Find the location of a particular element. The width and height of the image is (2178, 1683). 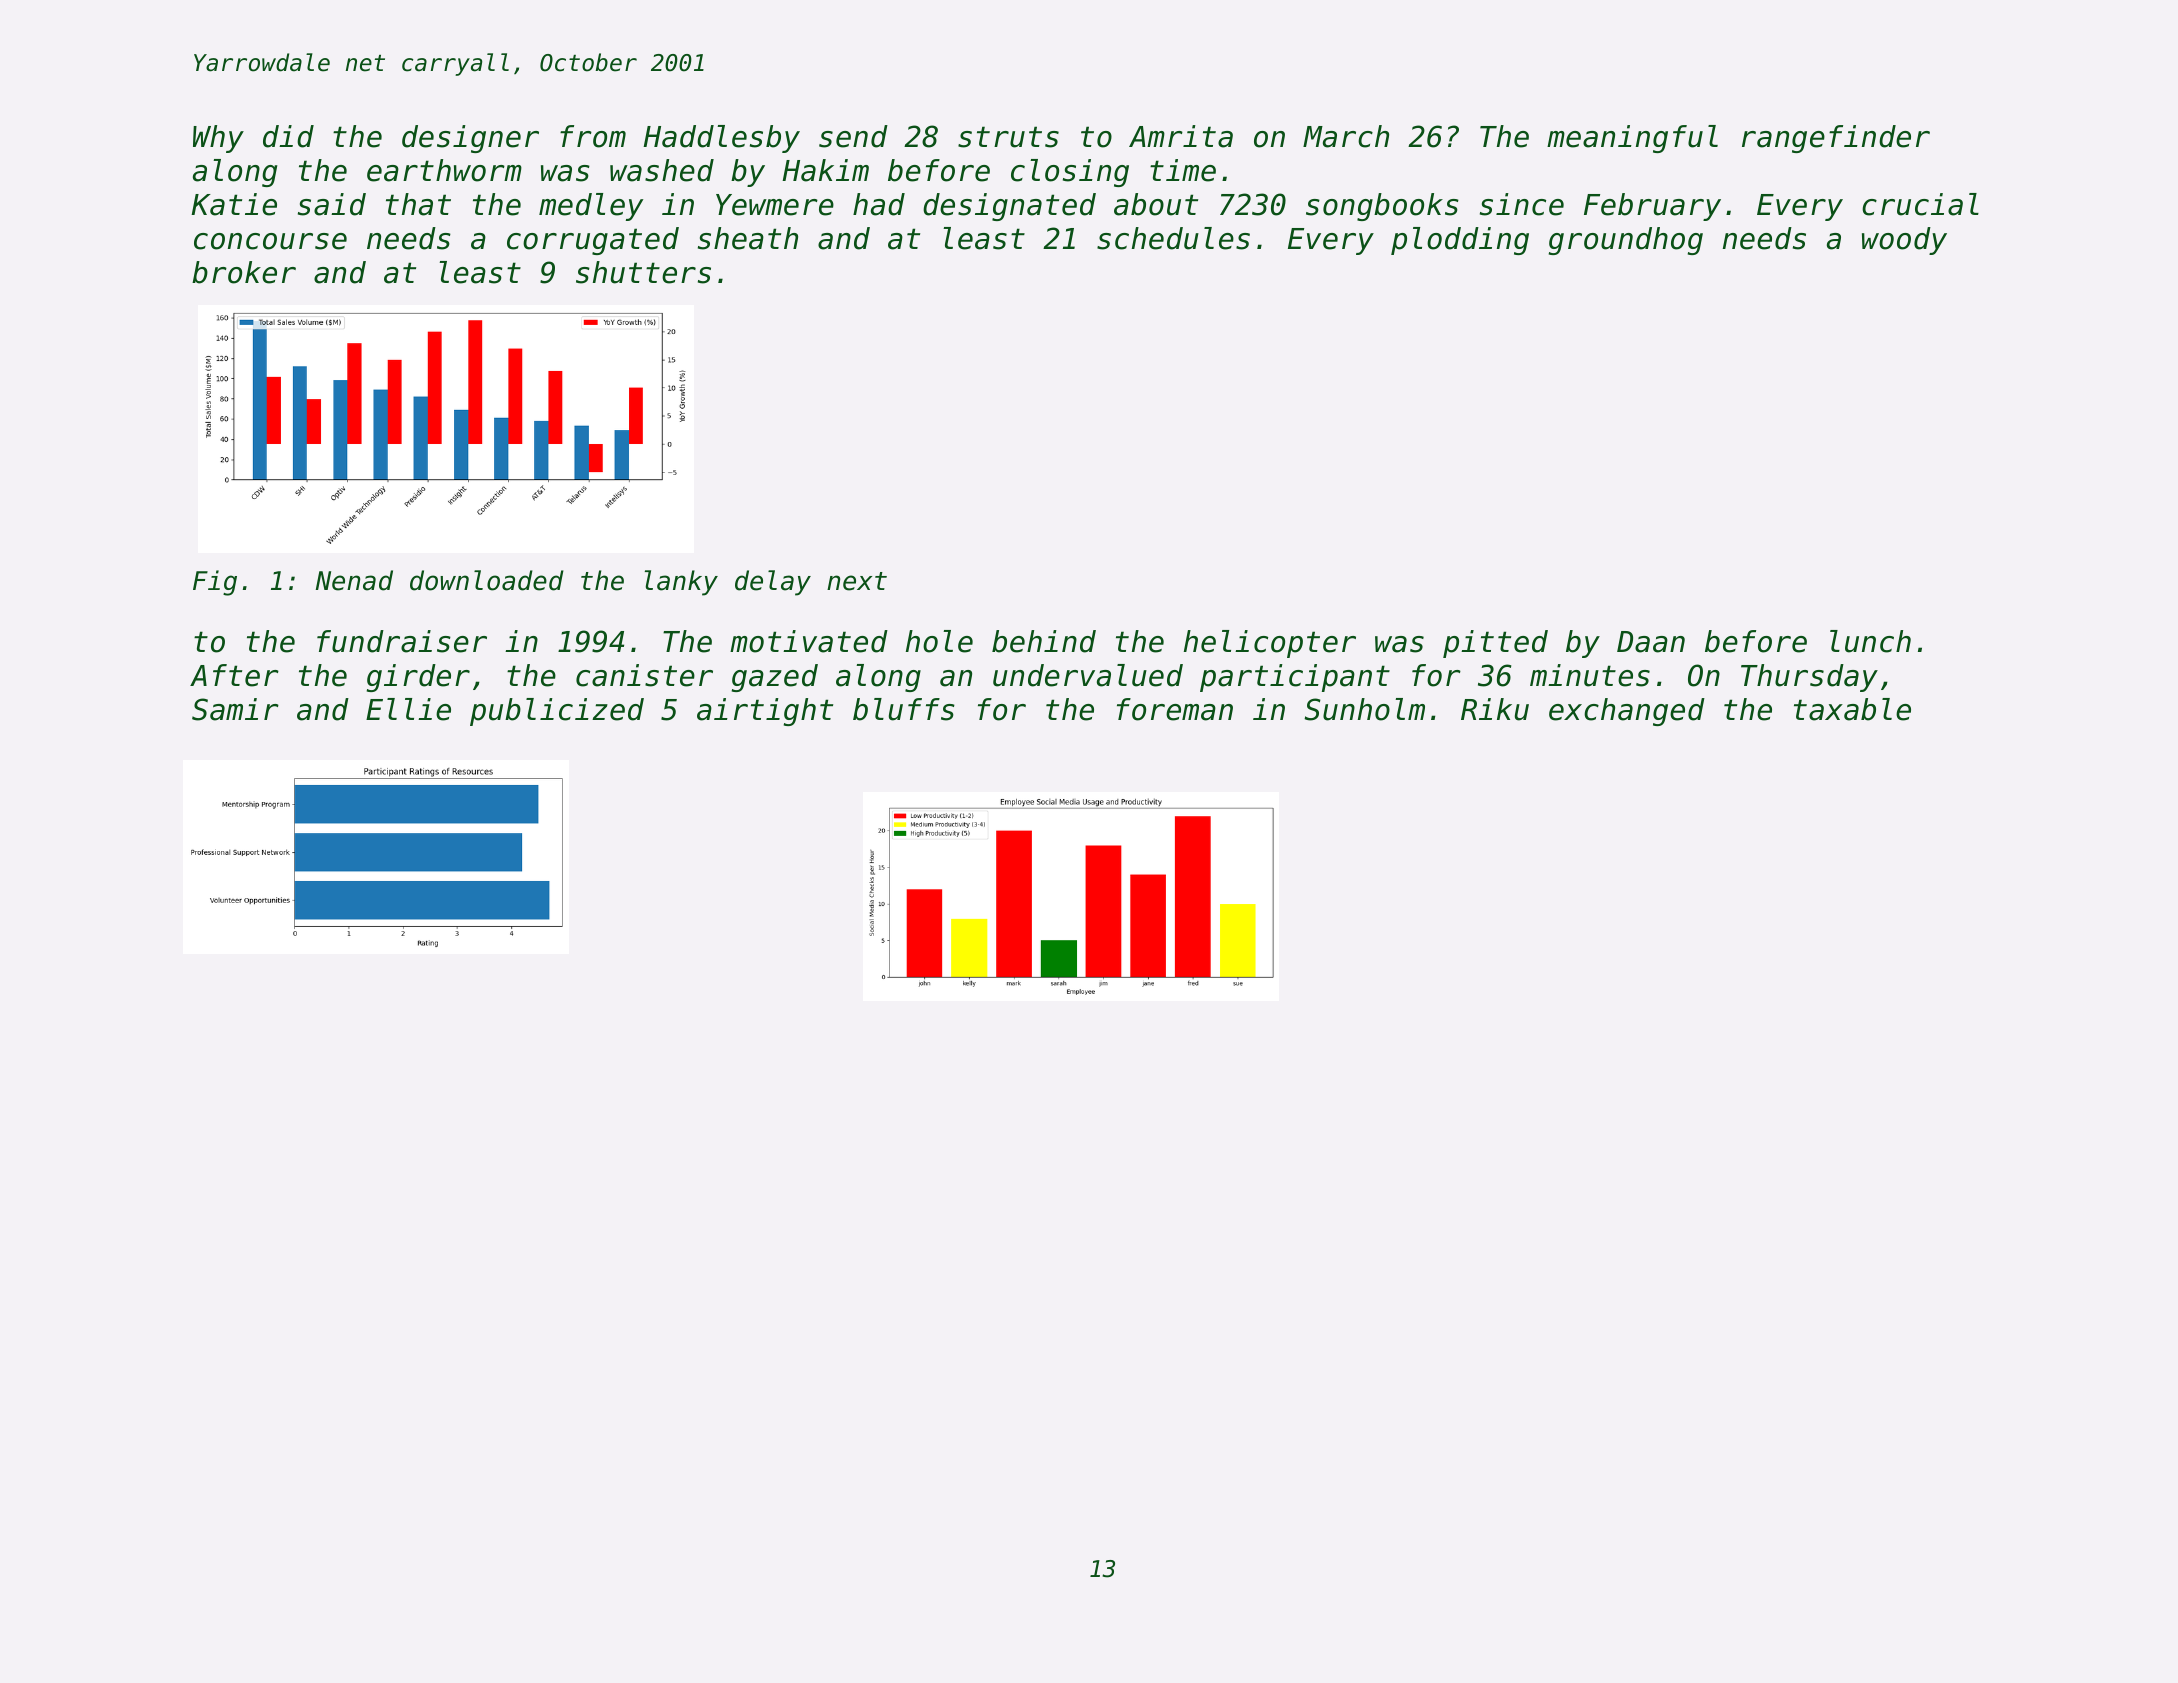

Daan is located at coordinates (1651, 642).
